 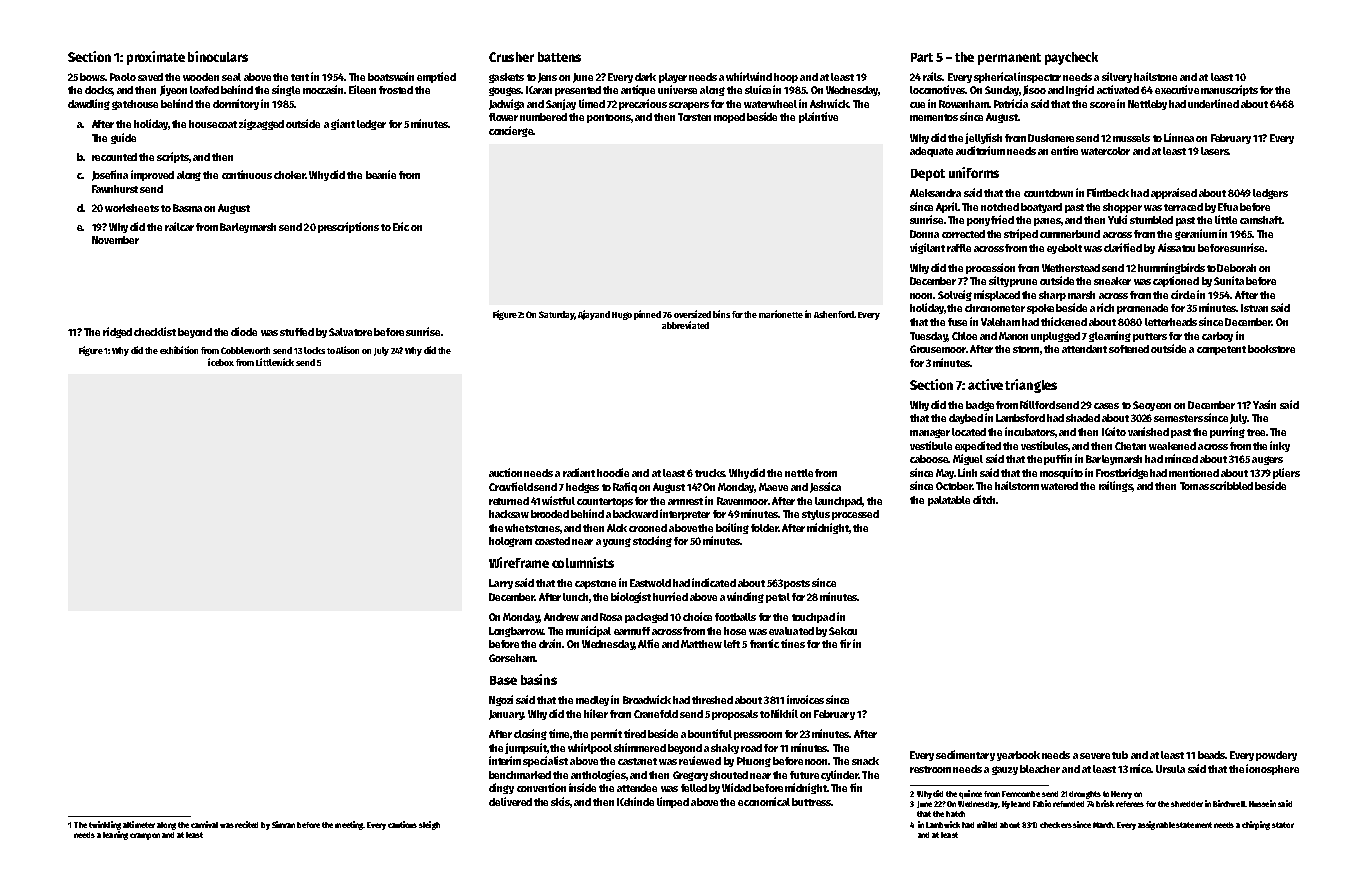 What do you see at coordinates (929, 459) in the screenshot?
I see `caboose` at bounding box center [929, 459].
